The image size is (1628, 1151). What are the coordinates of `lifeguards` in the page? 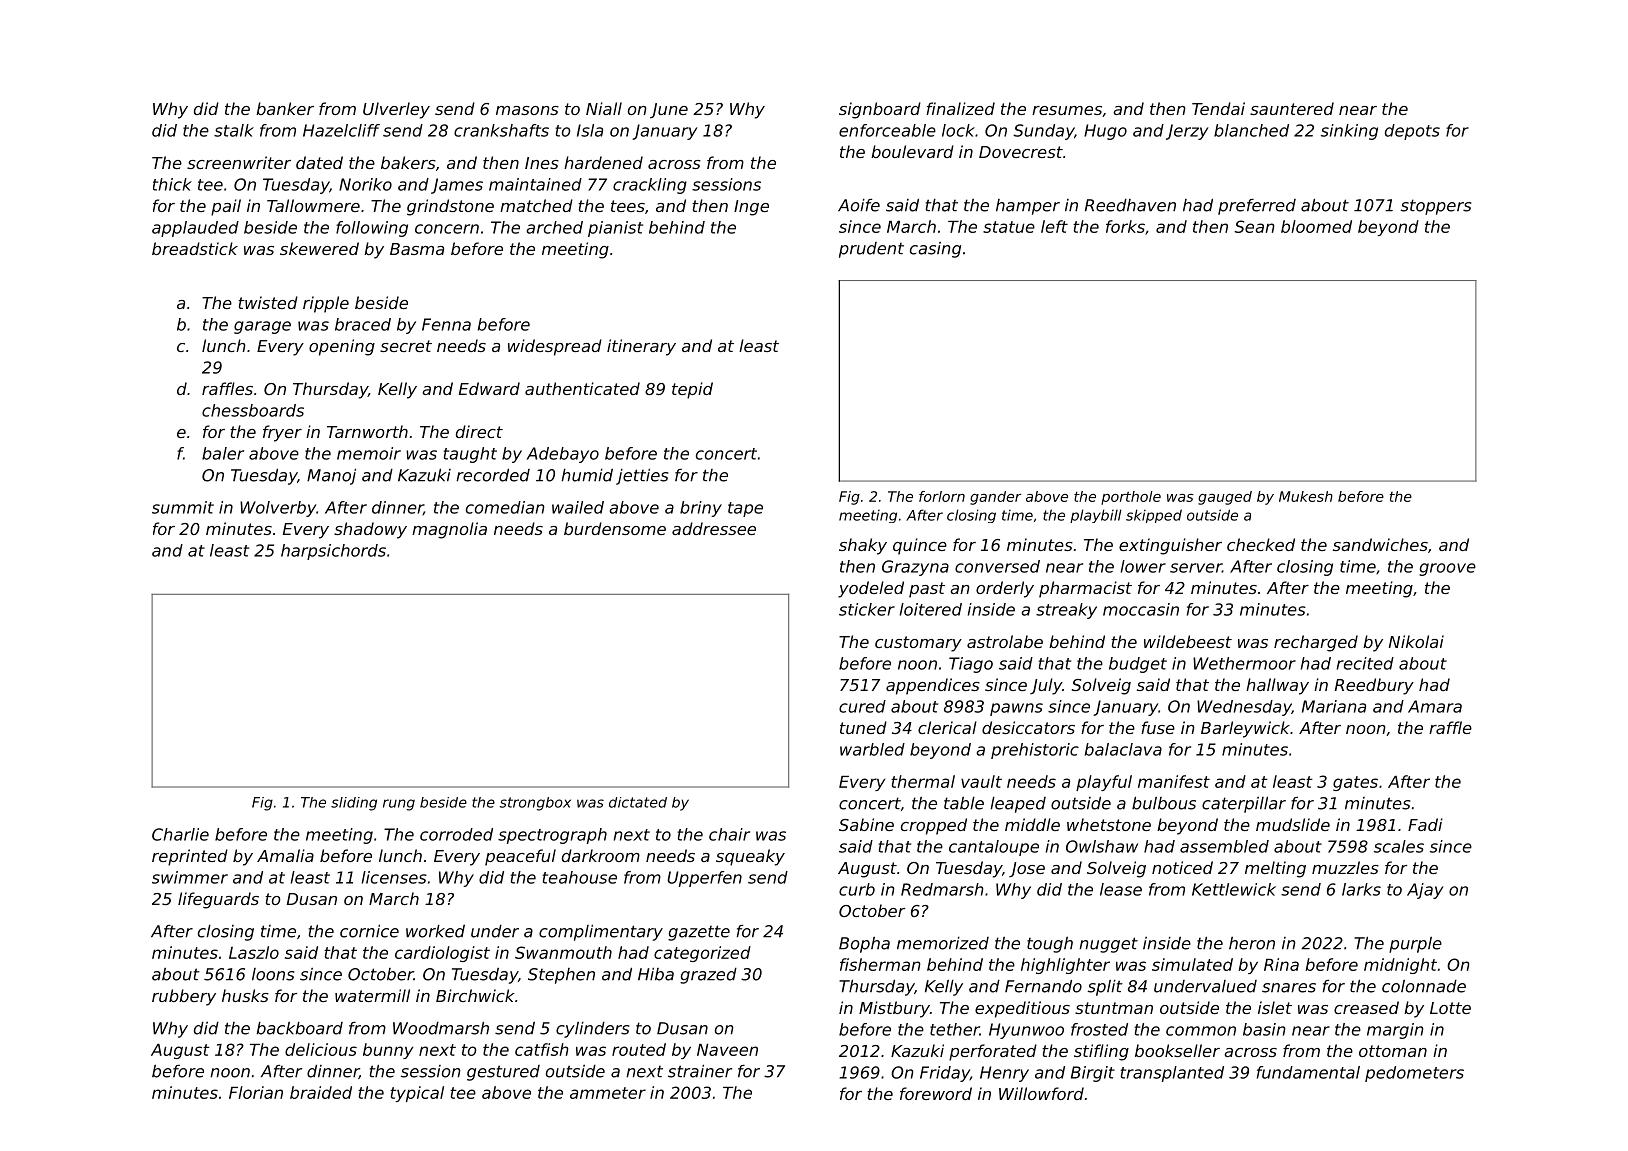 It's located at (218, 900).
